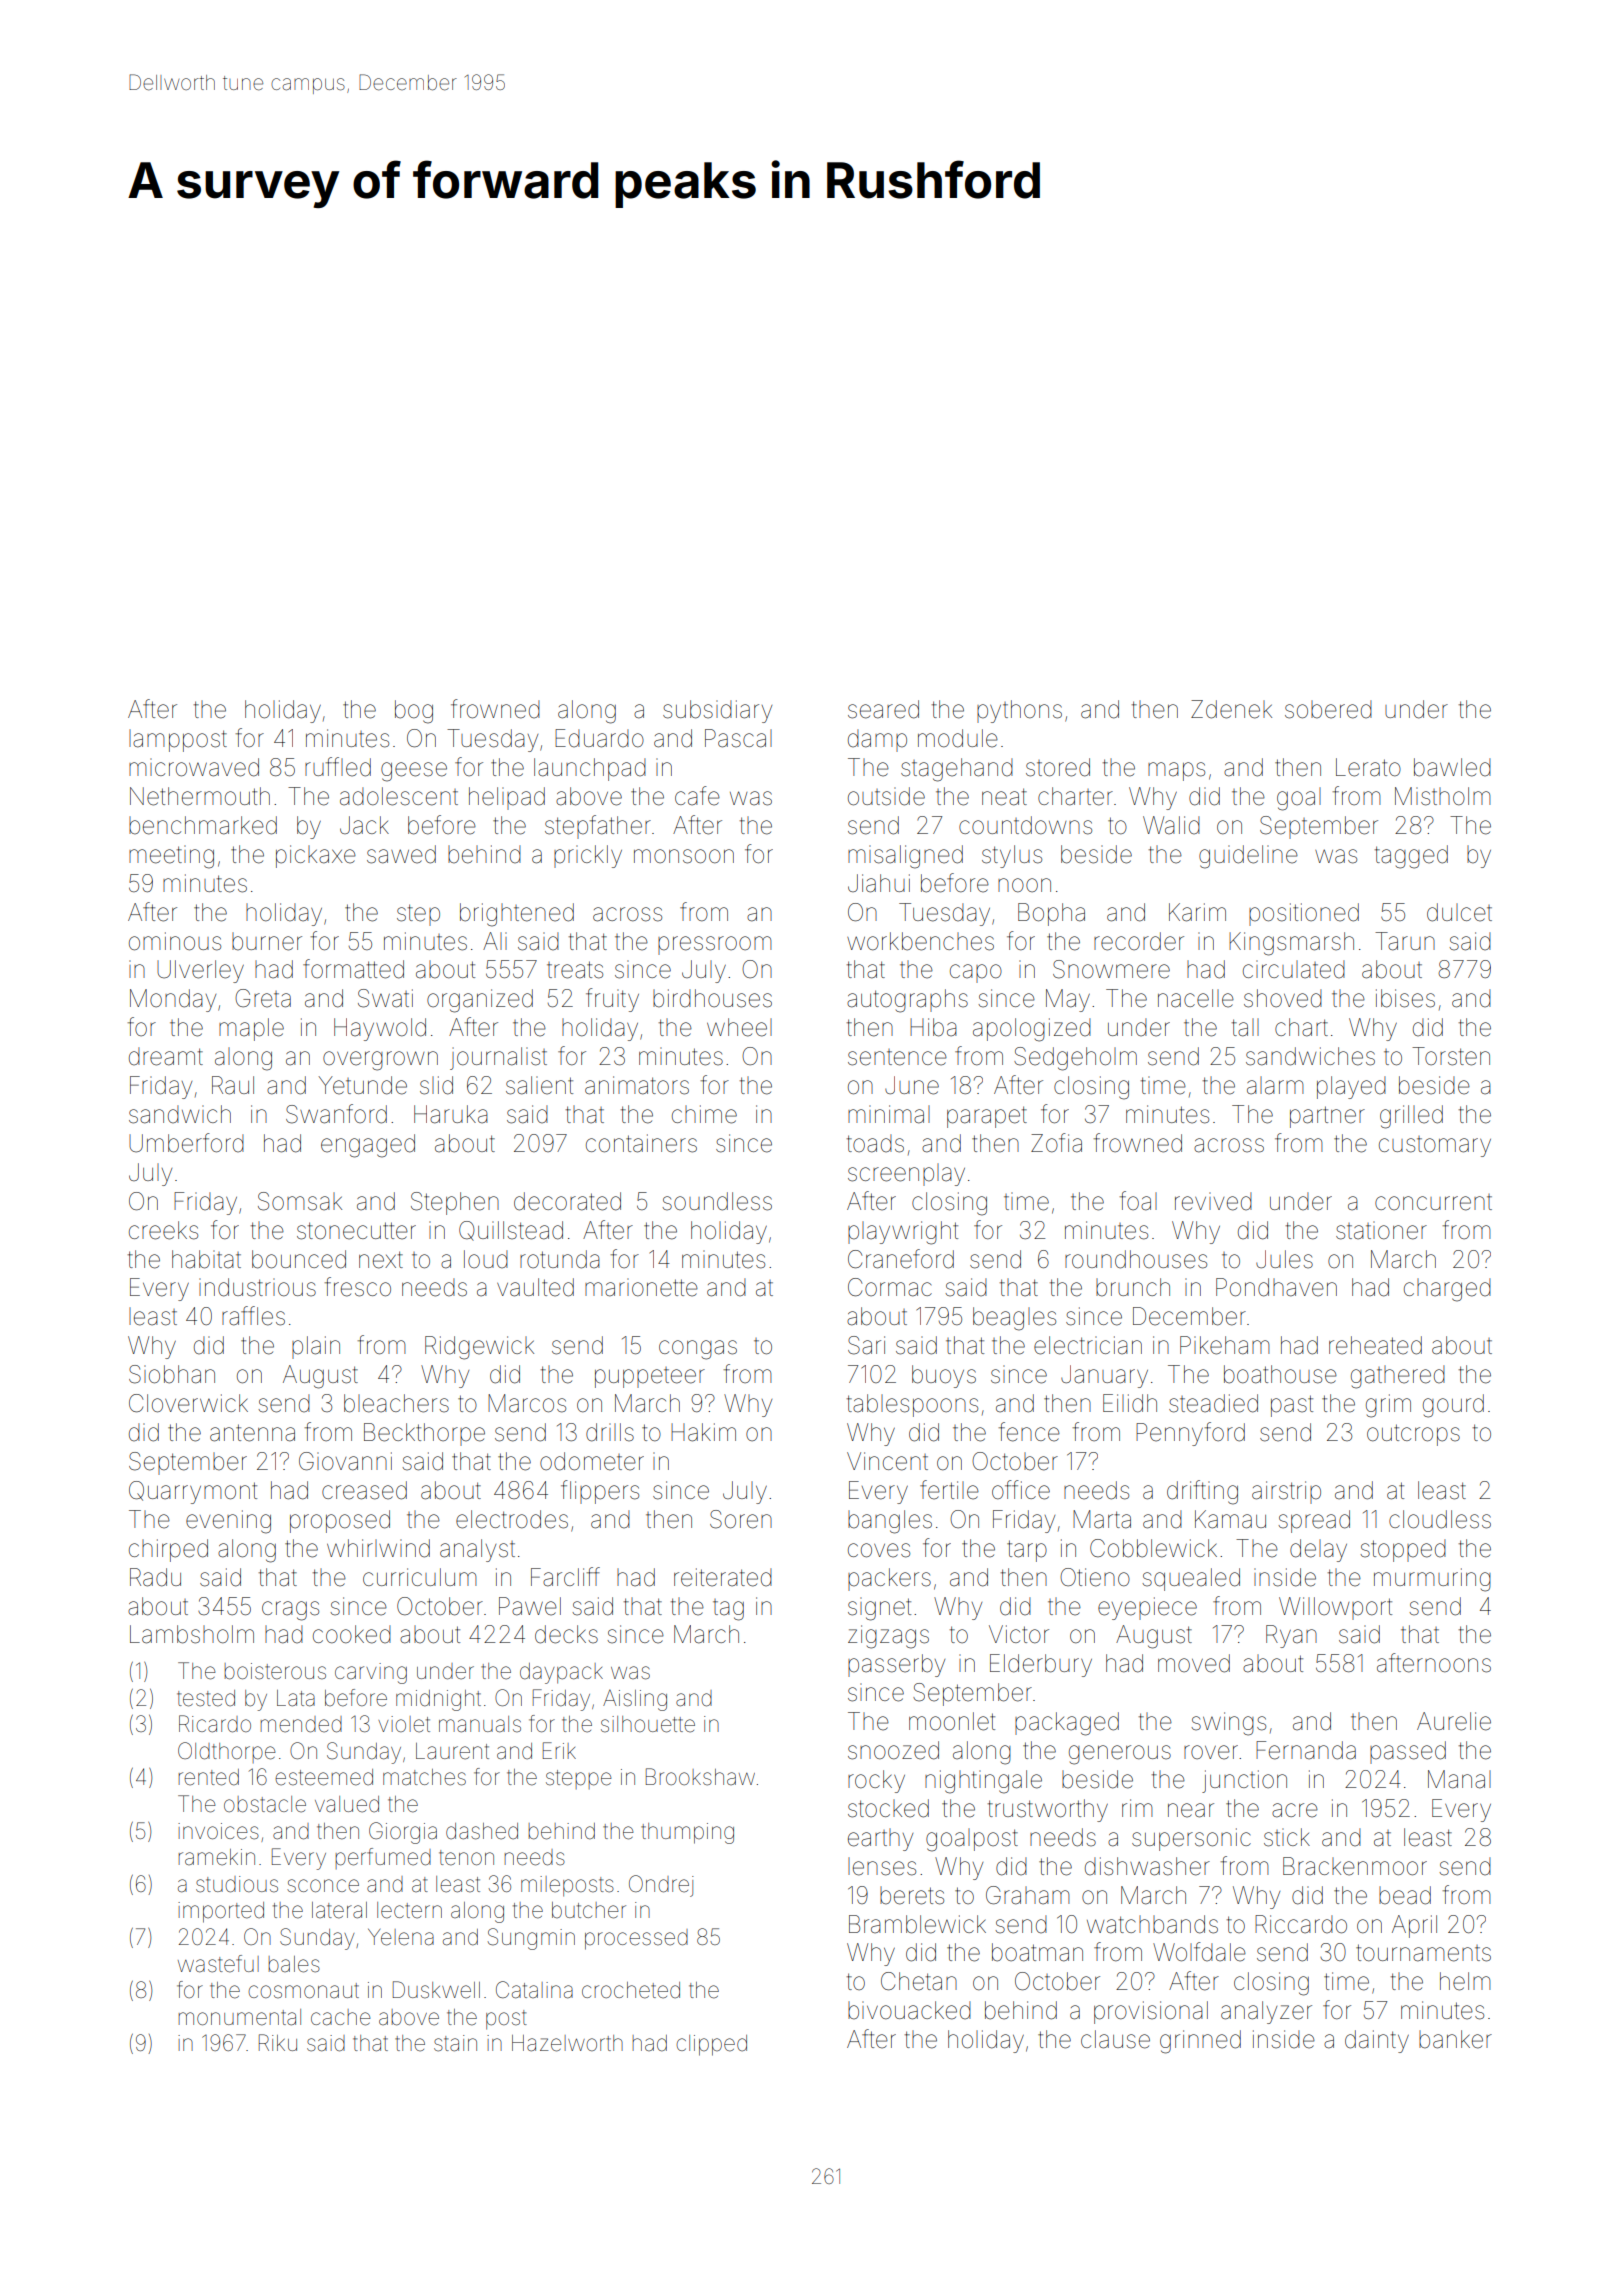 This screenshot has width=1620, height=2292. I want to click on congas, so click(698, 1350).
